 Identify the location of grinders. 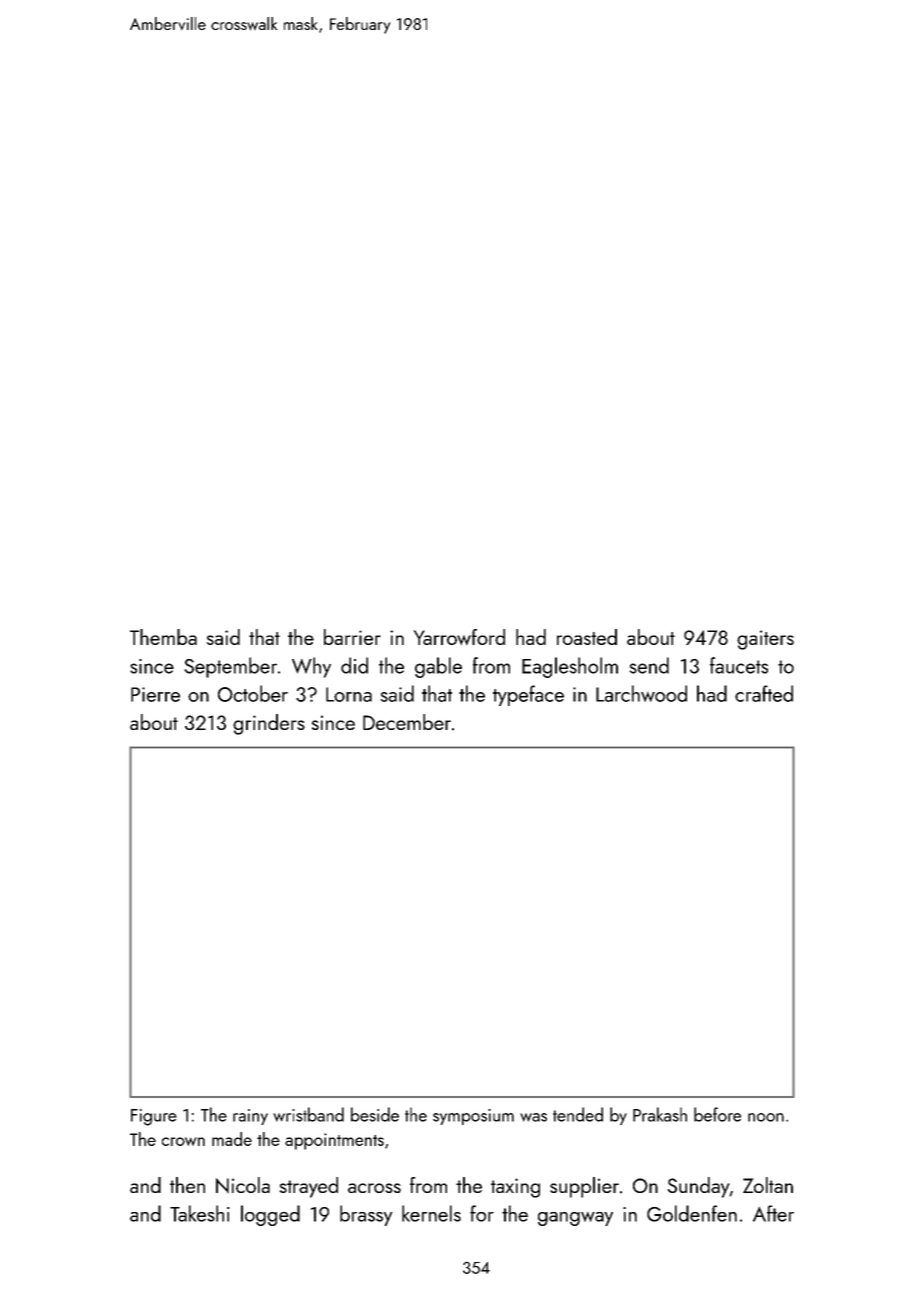
(269, 724).
